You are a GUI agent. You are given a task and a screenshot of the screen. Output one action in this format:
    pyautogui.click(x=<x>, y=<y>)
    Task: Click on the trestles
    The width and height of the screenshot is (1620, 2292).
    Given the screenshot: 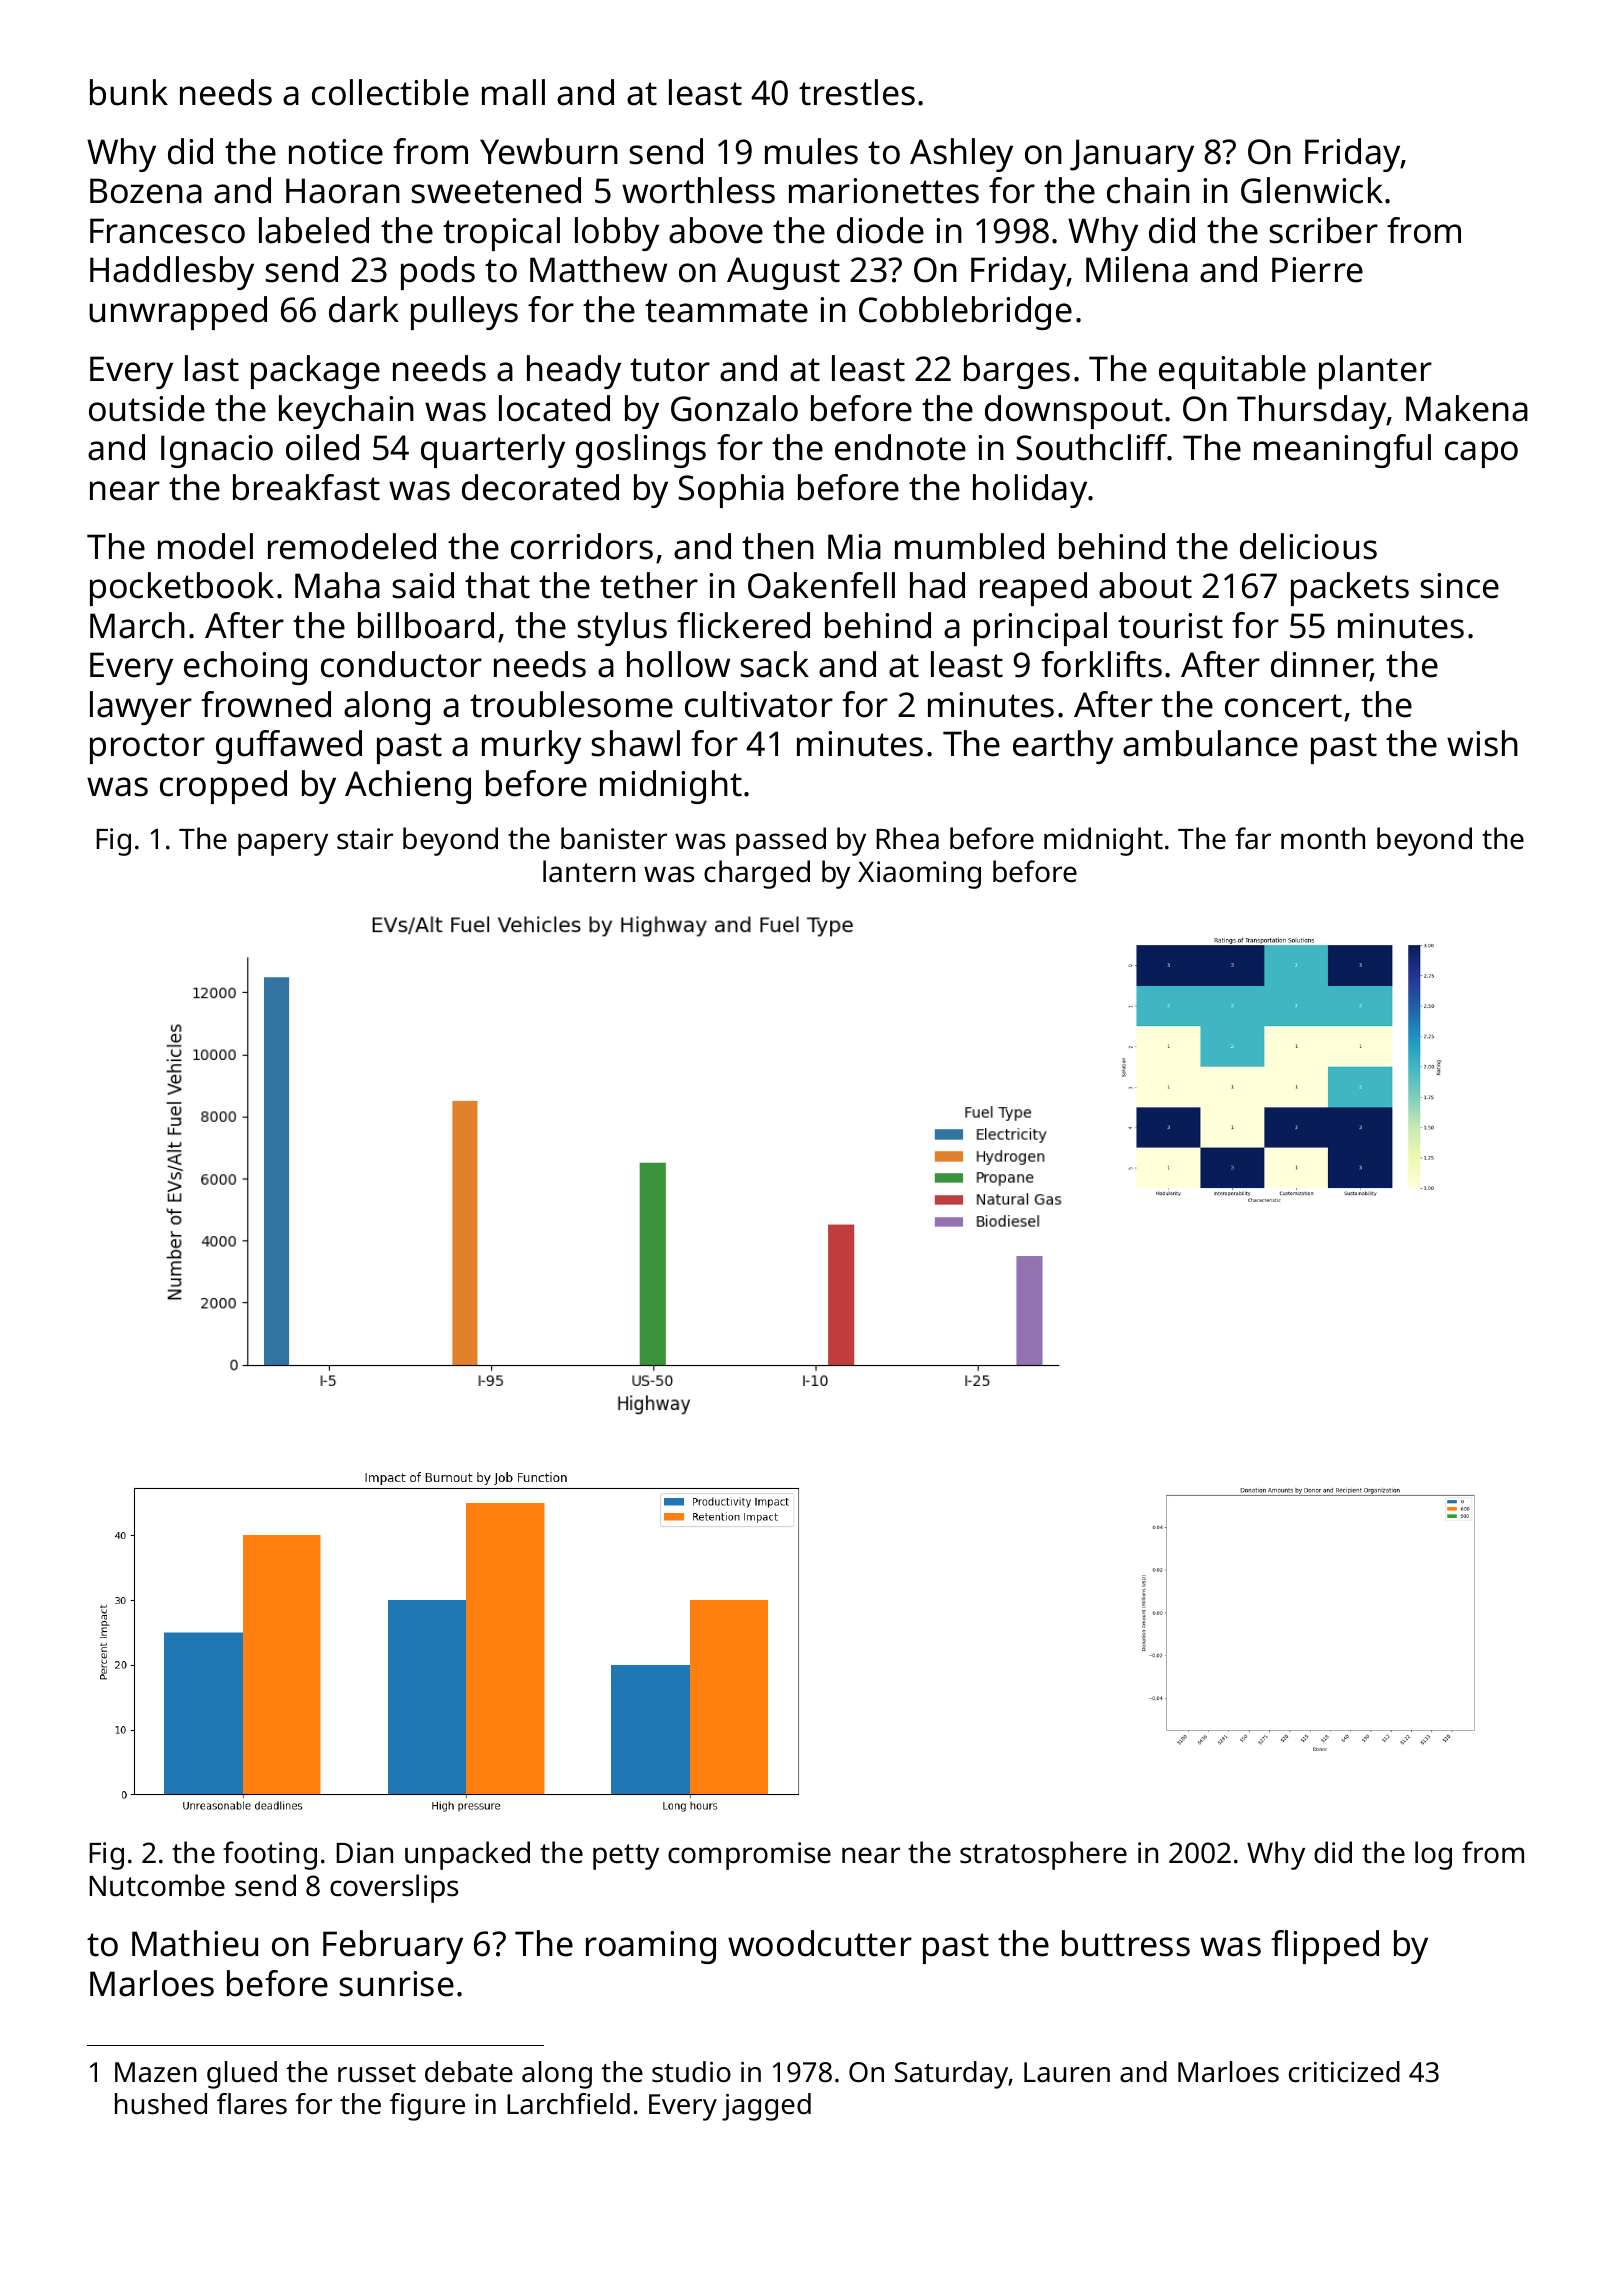 What is the action you would take?
    pyautogui.click(x=857, y=92)
